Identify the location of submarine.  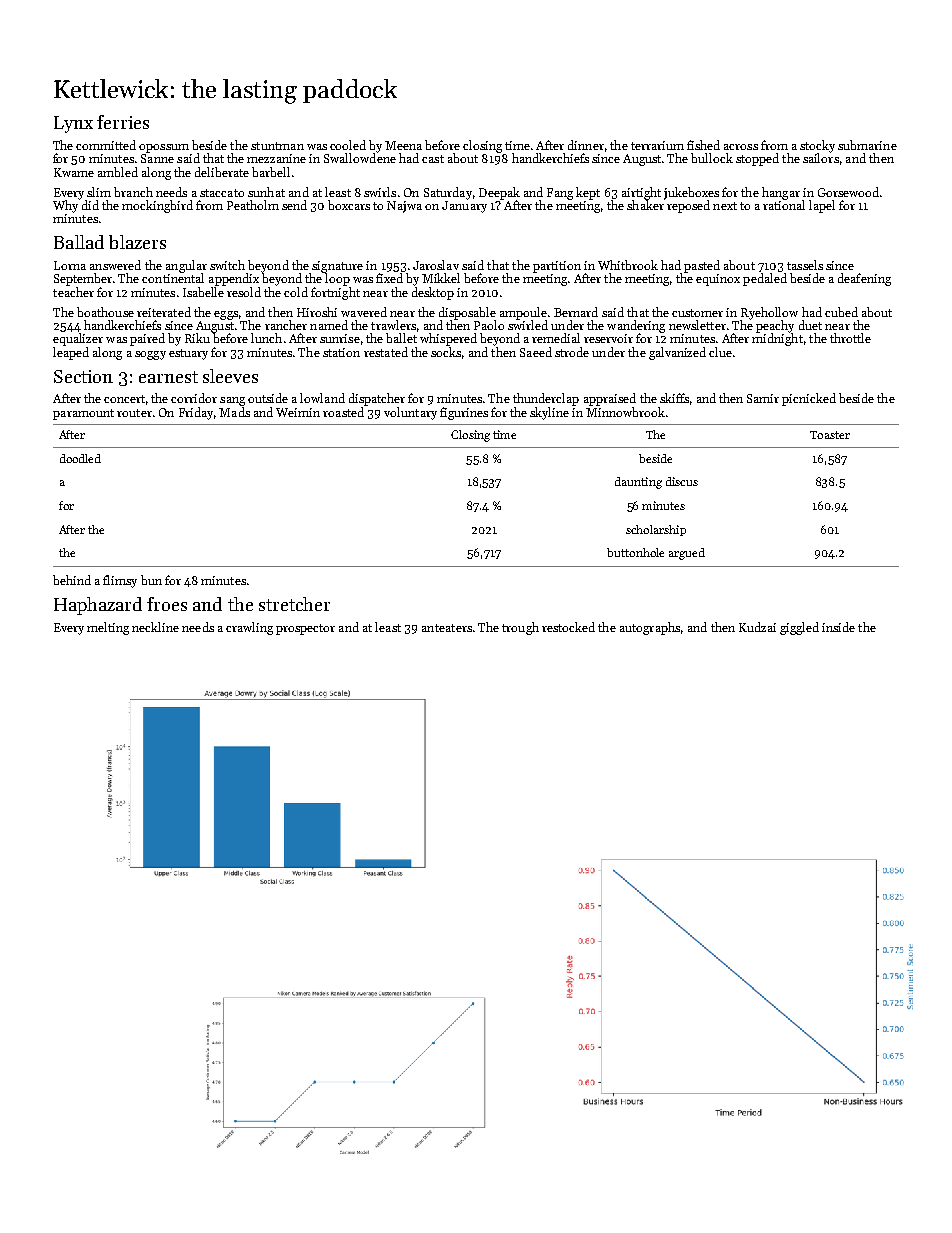
(867, 145).
